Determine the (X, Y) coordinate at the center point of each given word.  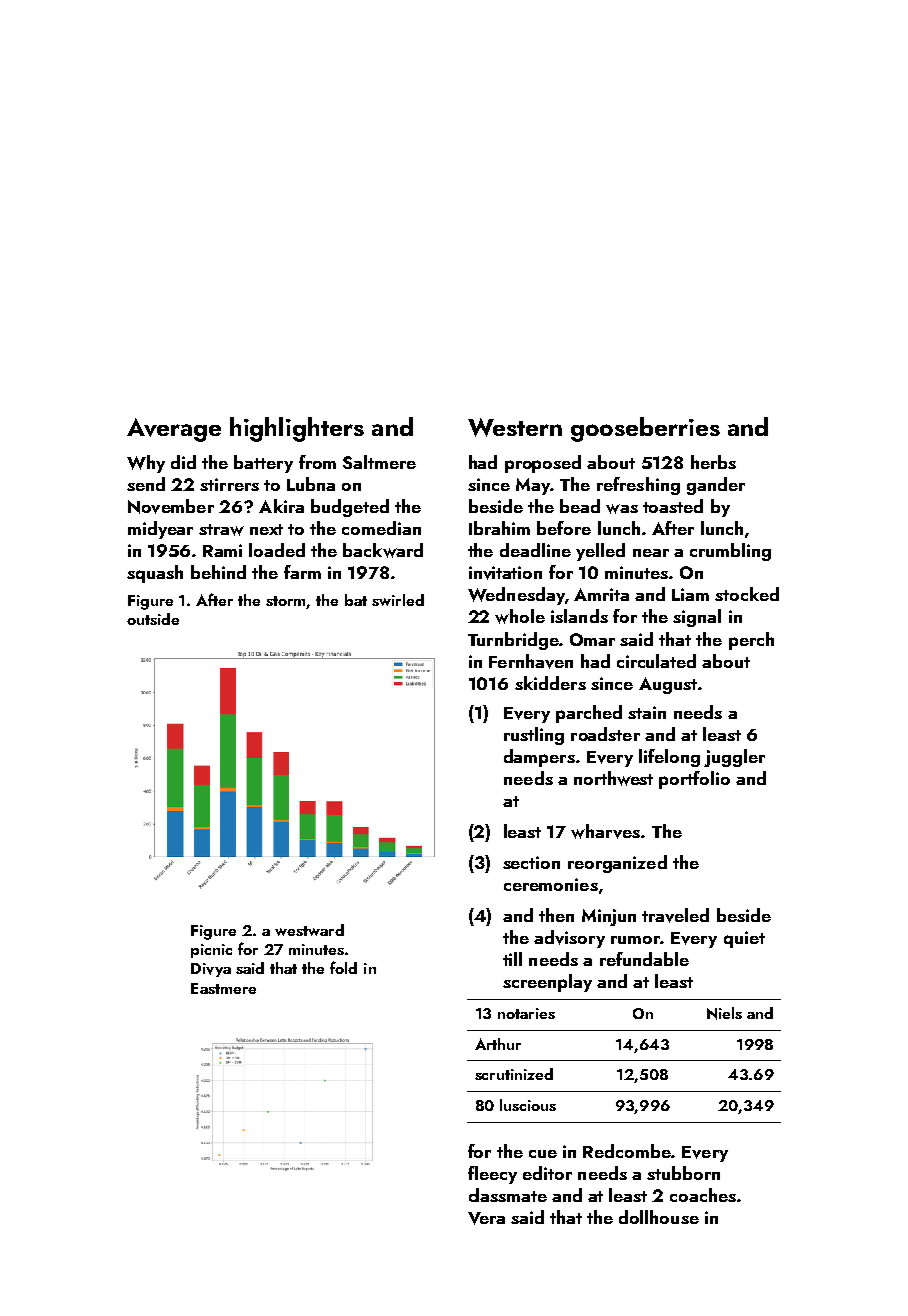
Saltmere (379, 462)
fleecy (492, 1175)
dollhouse (659, 1217)
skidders (550, 683)
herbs (713, 462)
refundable (644, 959)
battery (263, 464)
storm (285, 601)
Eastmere (223, 988)
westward (309, 930)
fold (343, 967)
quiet (744, 939)
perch (751, 641)
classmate (508, 1195)
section (531, 862)
